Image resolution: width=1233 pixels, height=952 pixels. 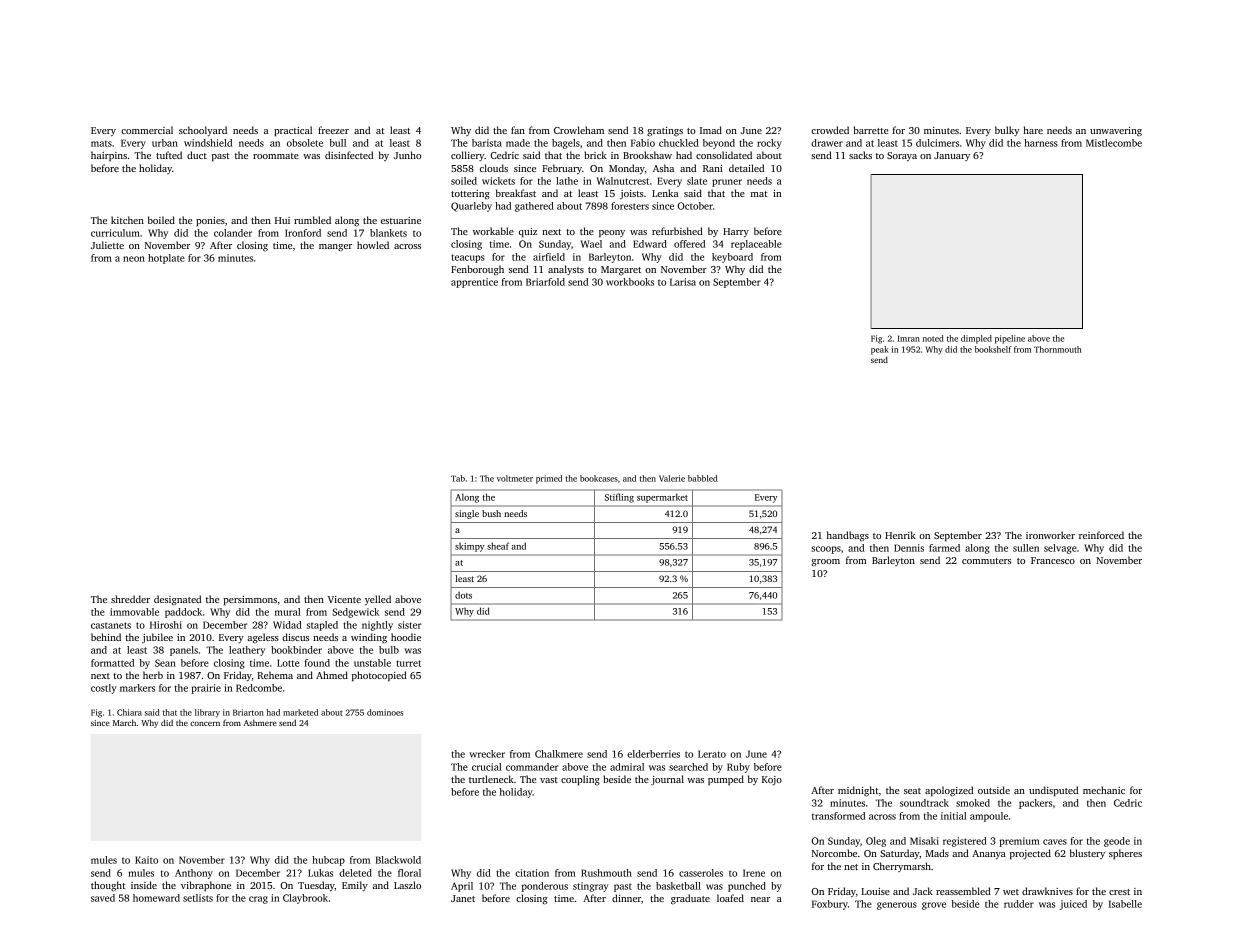 What do you see at coordinates (408, 663) in the page?
I see `turret` at bounding box center [408, 663].
